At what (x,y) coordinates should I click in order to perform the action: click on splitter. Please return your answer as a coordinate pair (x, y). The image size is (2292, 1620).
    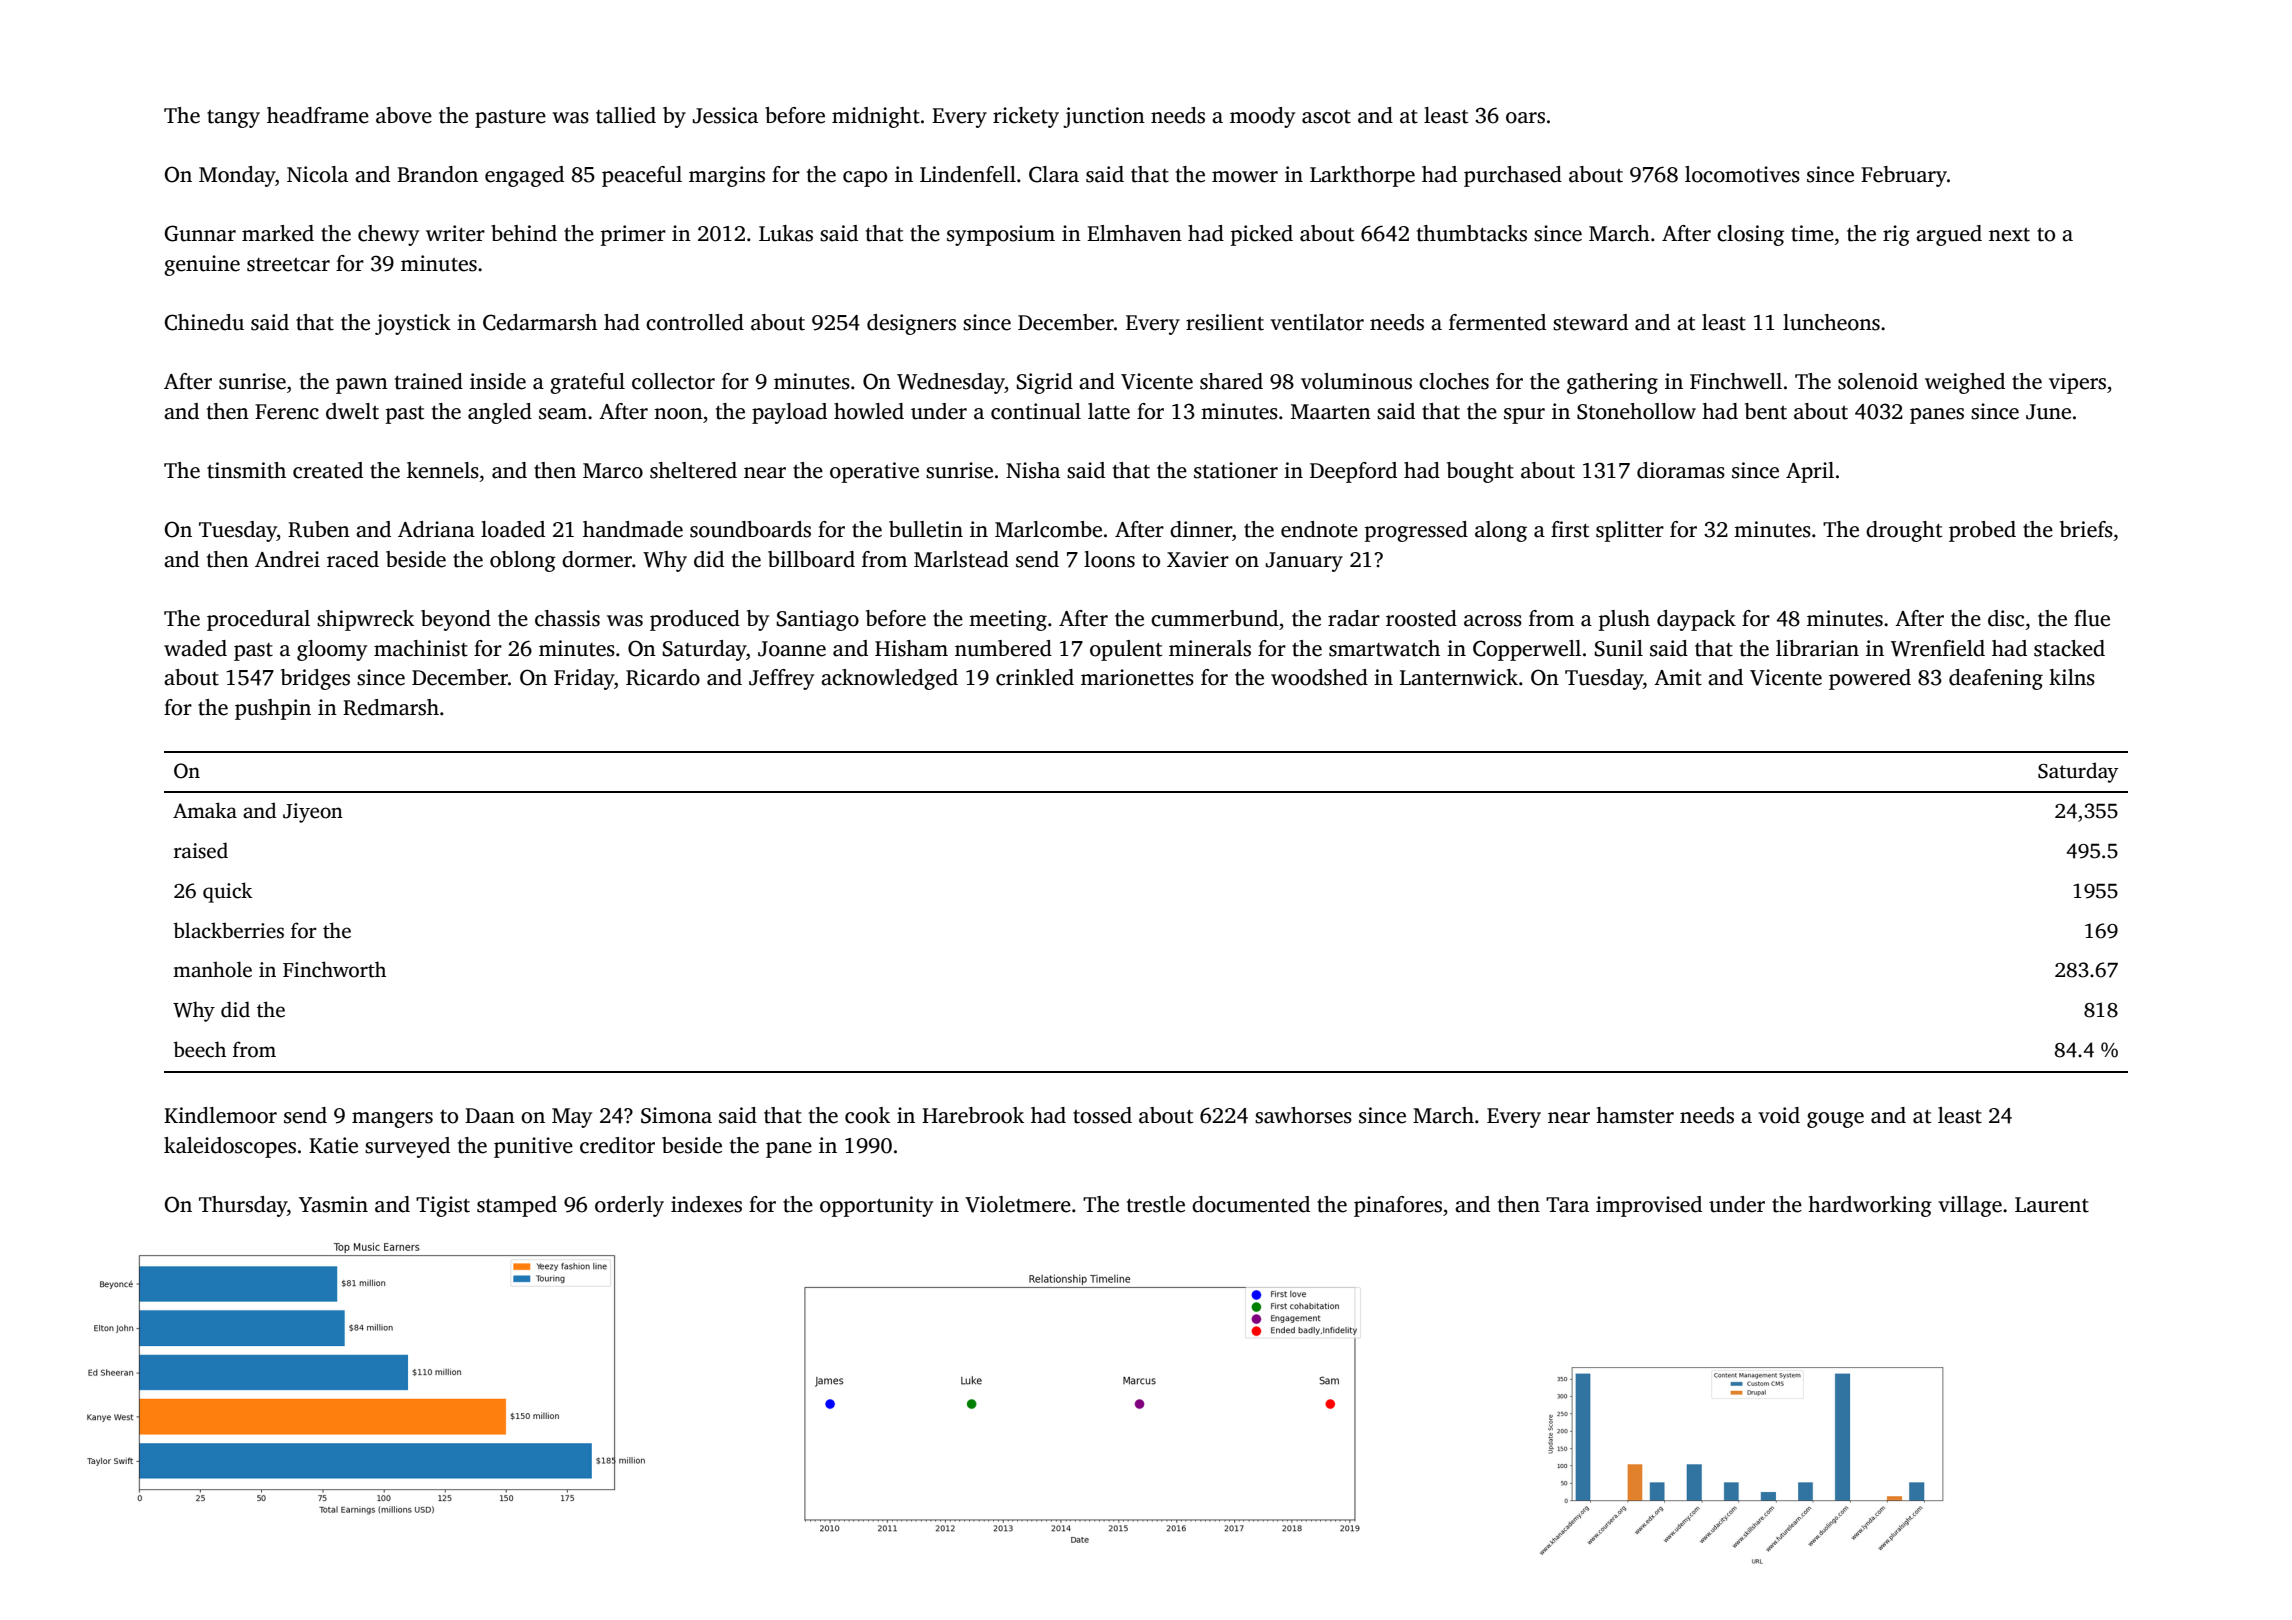
    Looking at the image, I should click on (1630, 531).
